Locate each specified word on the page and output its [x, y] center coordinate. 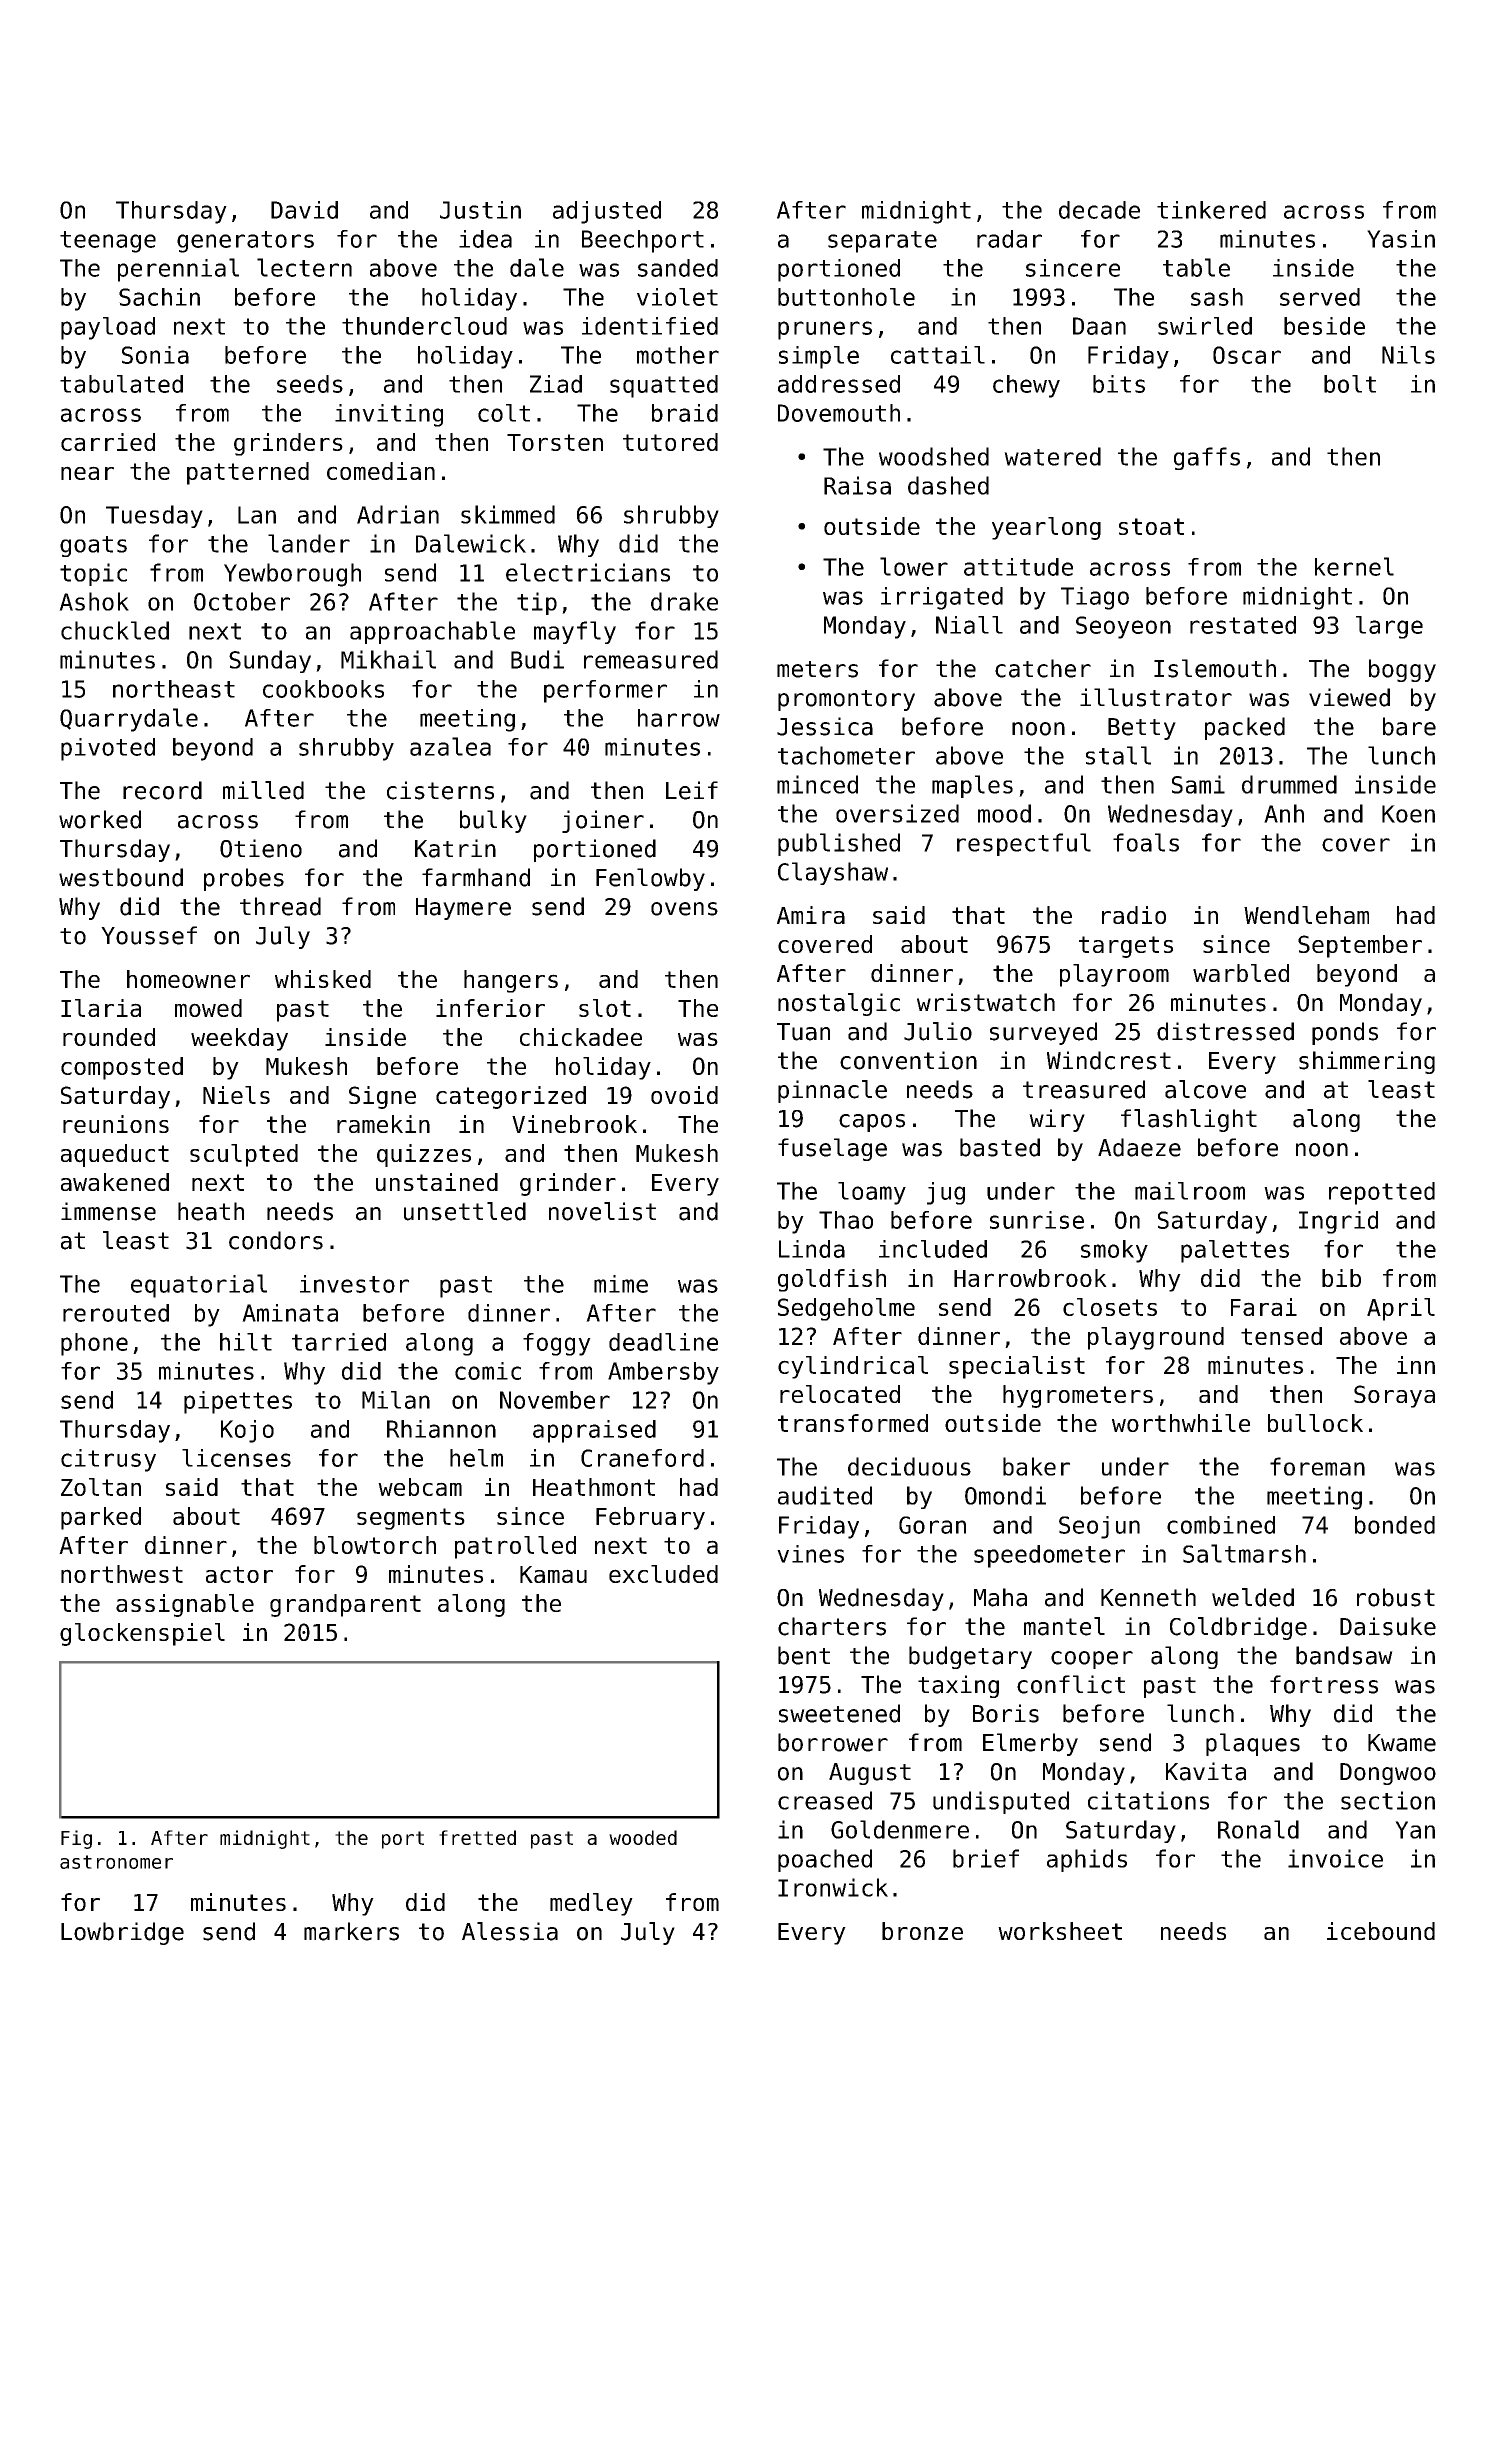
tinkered [1211, 210]
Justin [480, 210]
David [304, 210]
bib [1341, 1278]
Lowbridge [122, 1933]
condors [276, 1240]
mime [621, 1284]
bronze [922, 1931]
